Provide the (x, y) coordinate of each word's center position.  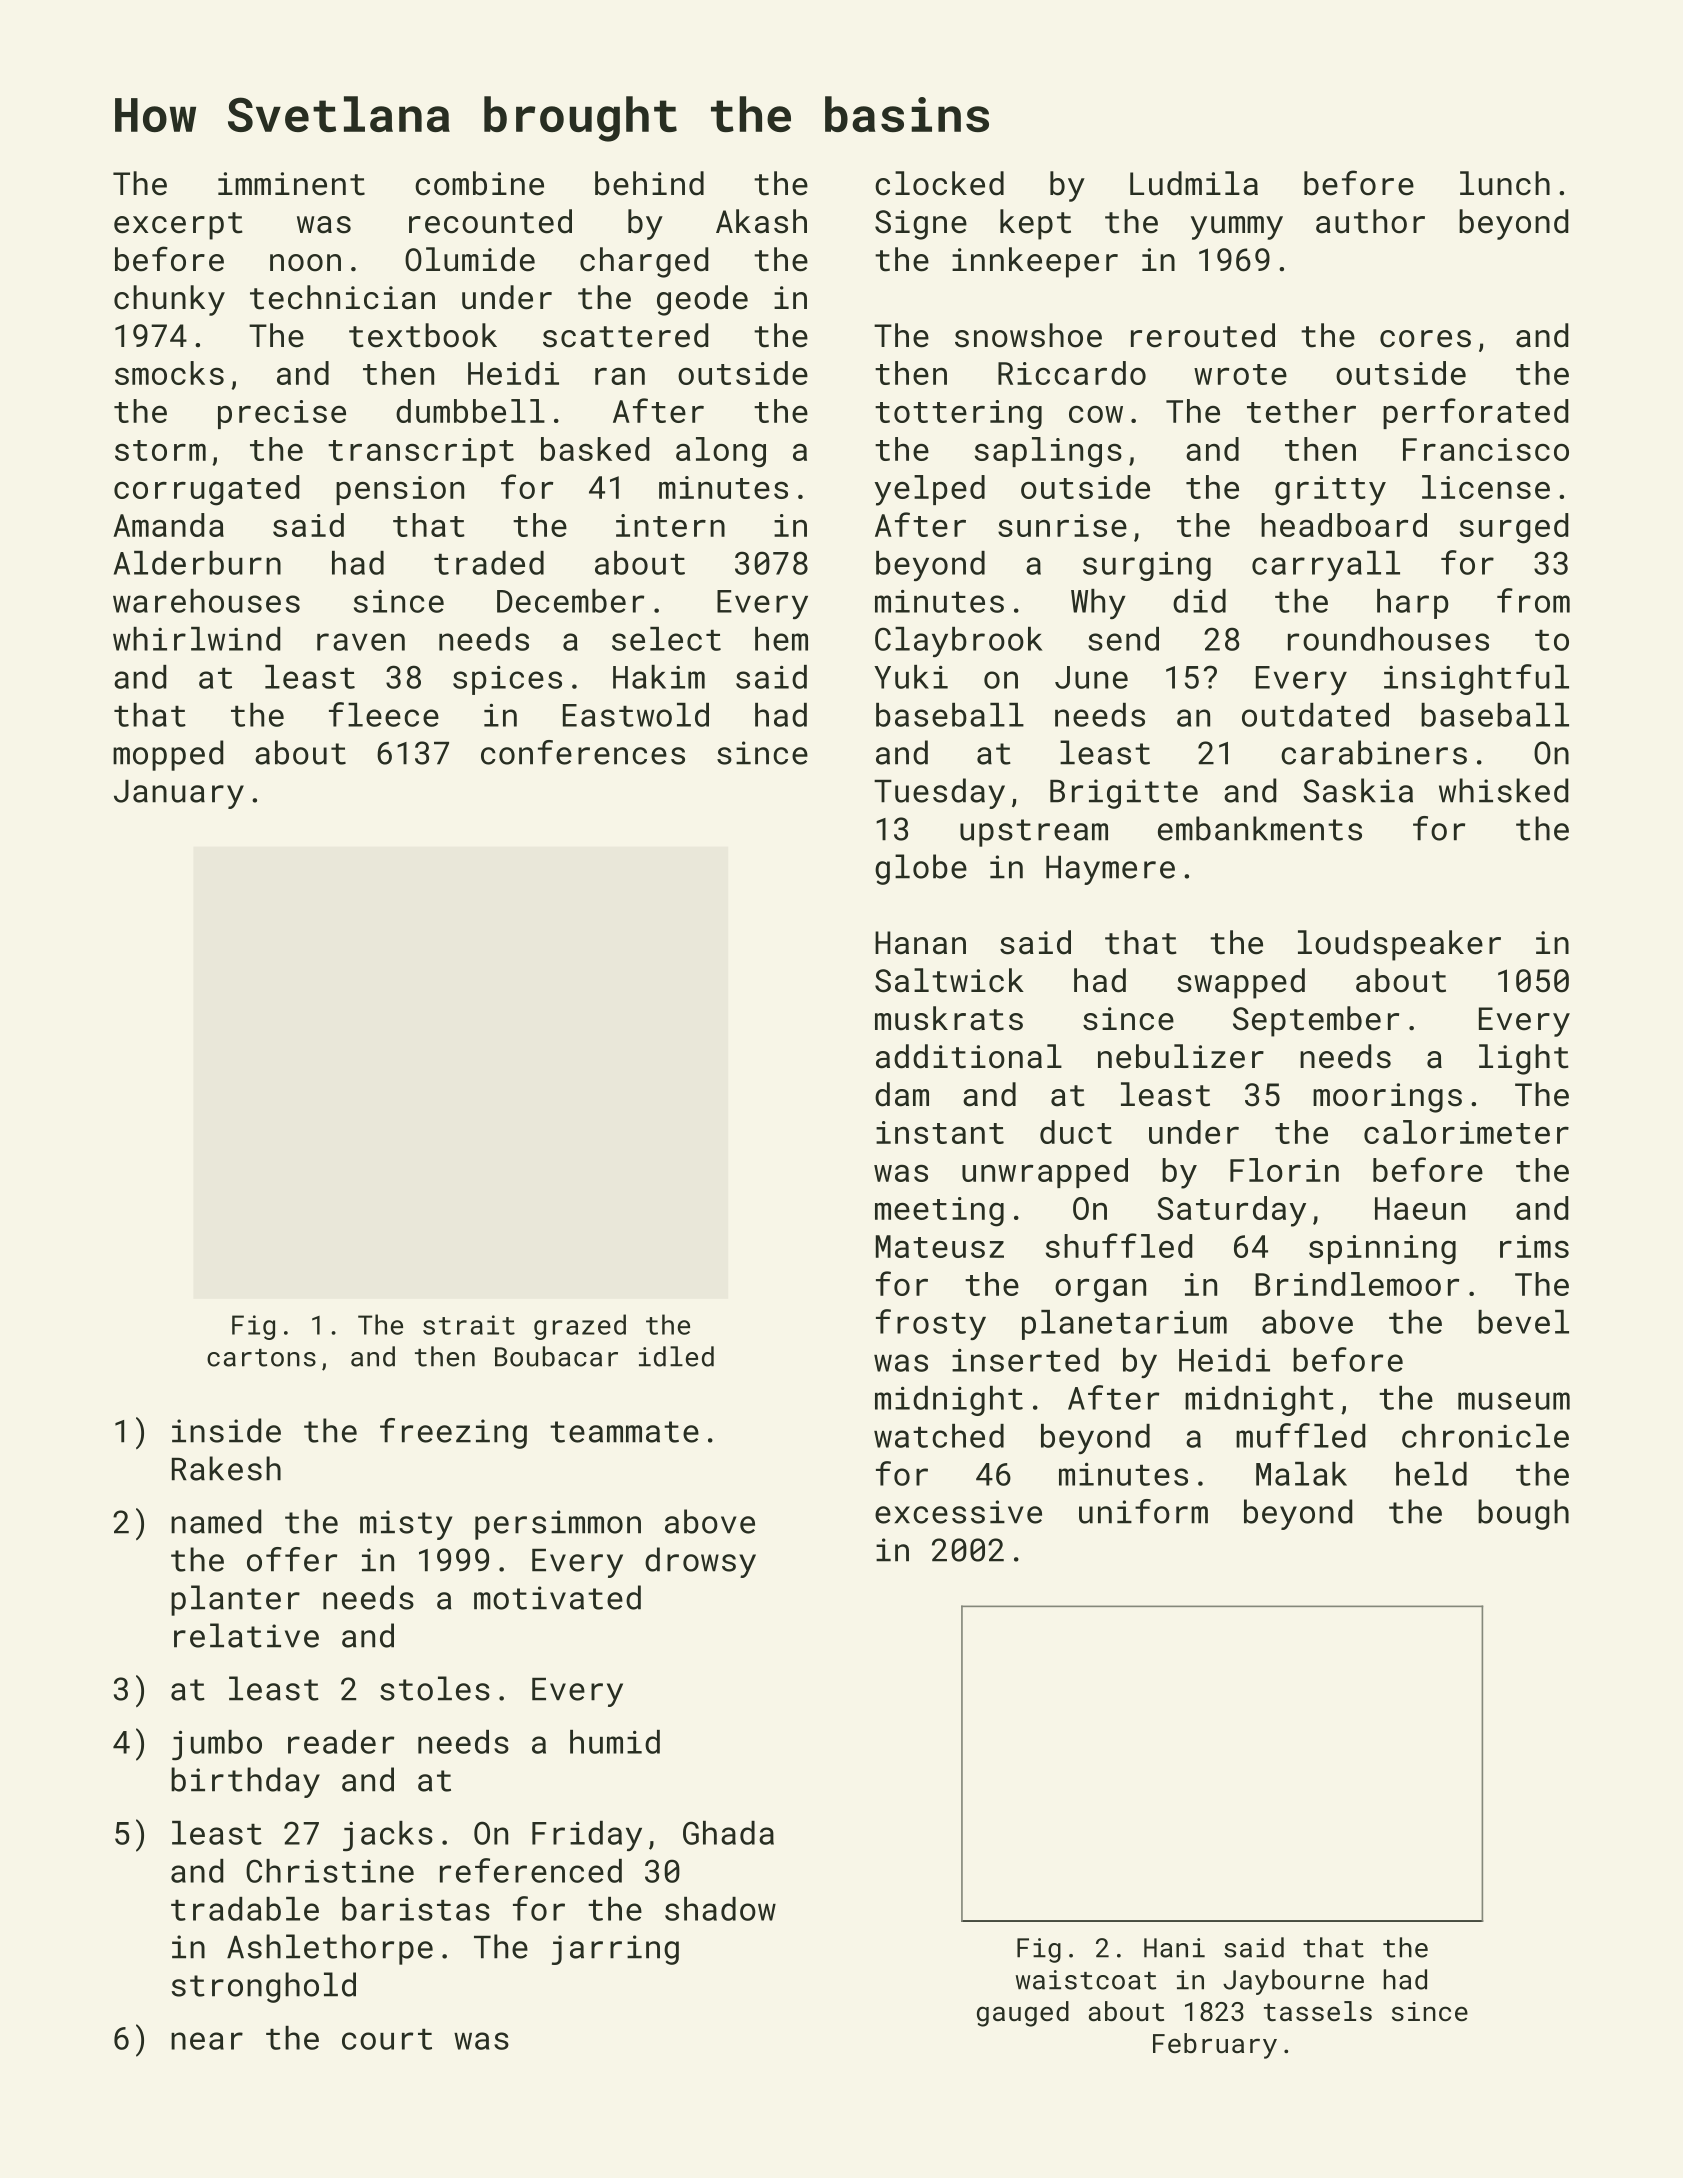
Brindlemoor (1357, 1284)
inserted (1025, 1360)
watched (939, 1436)
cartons (261, 1358)
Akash (761, 221)
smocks (169, 373)
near (207, 2041)
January (179, 794)
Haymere (1110, 870)
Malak (1301, 1474)
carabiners (1374, 752)
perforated (1475, 413)
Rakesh (226, 1468)
